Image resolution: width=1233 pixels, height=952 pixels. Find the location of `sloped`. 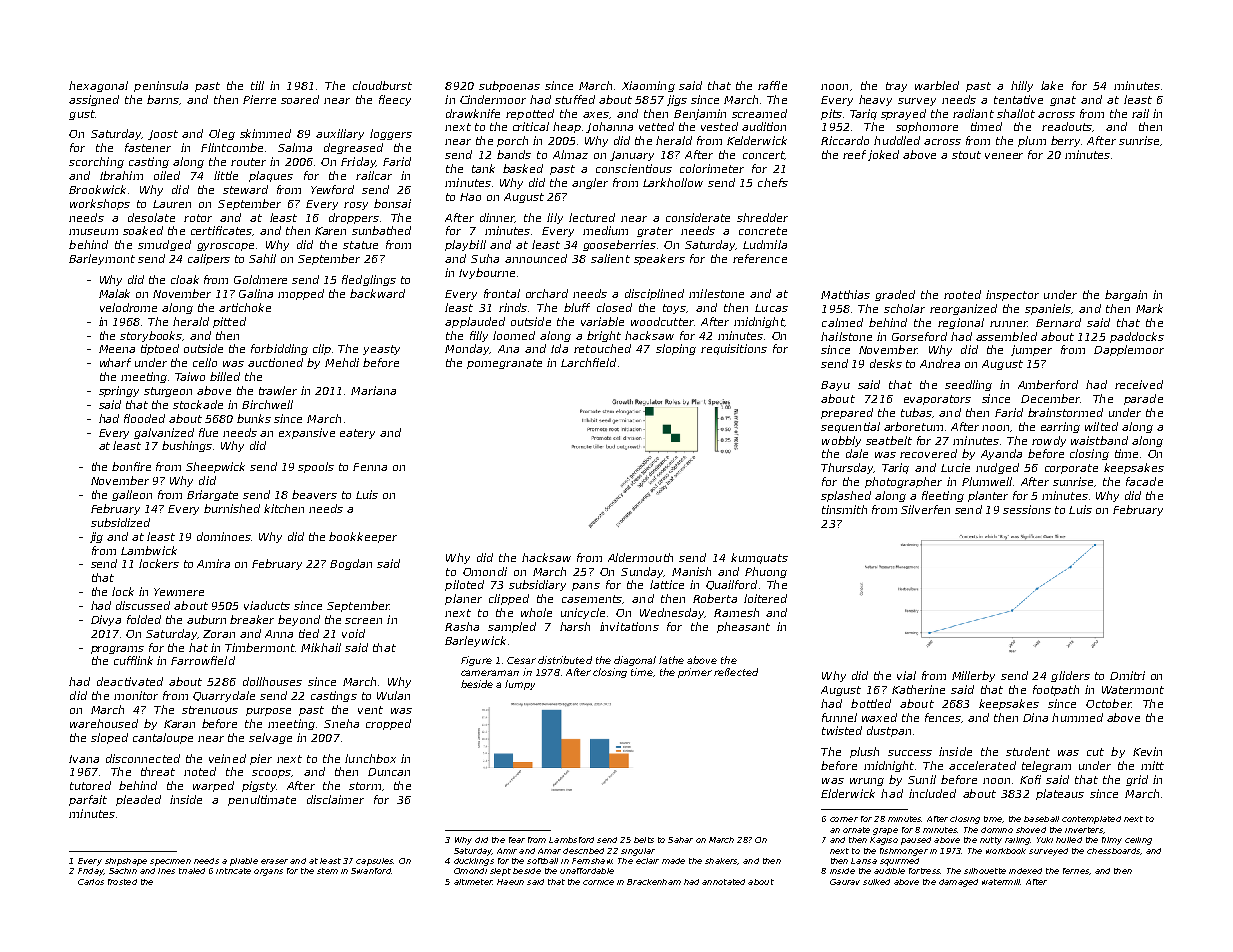

sloped is located at coordinates (109, 738).
